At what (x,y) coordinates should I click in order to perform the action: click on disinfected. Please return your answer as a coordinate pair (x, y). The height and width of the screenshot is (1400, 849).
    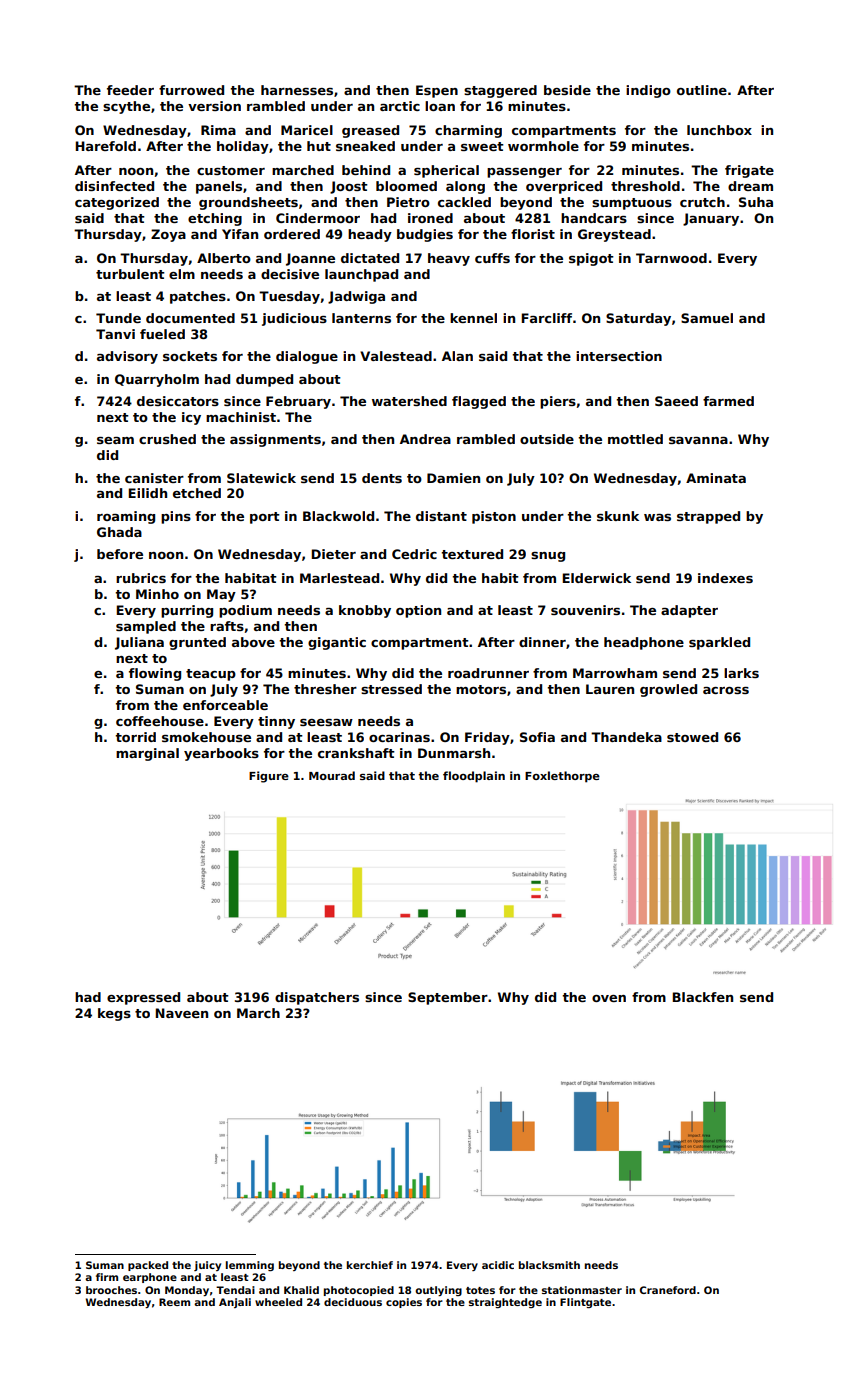
    Looking at the image, I should click on (114, 186).
